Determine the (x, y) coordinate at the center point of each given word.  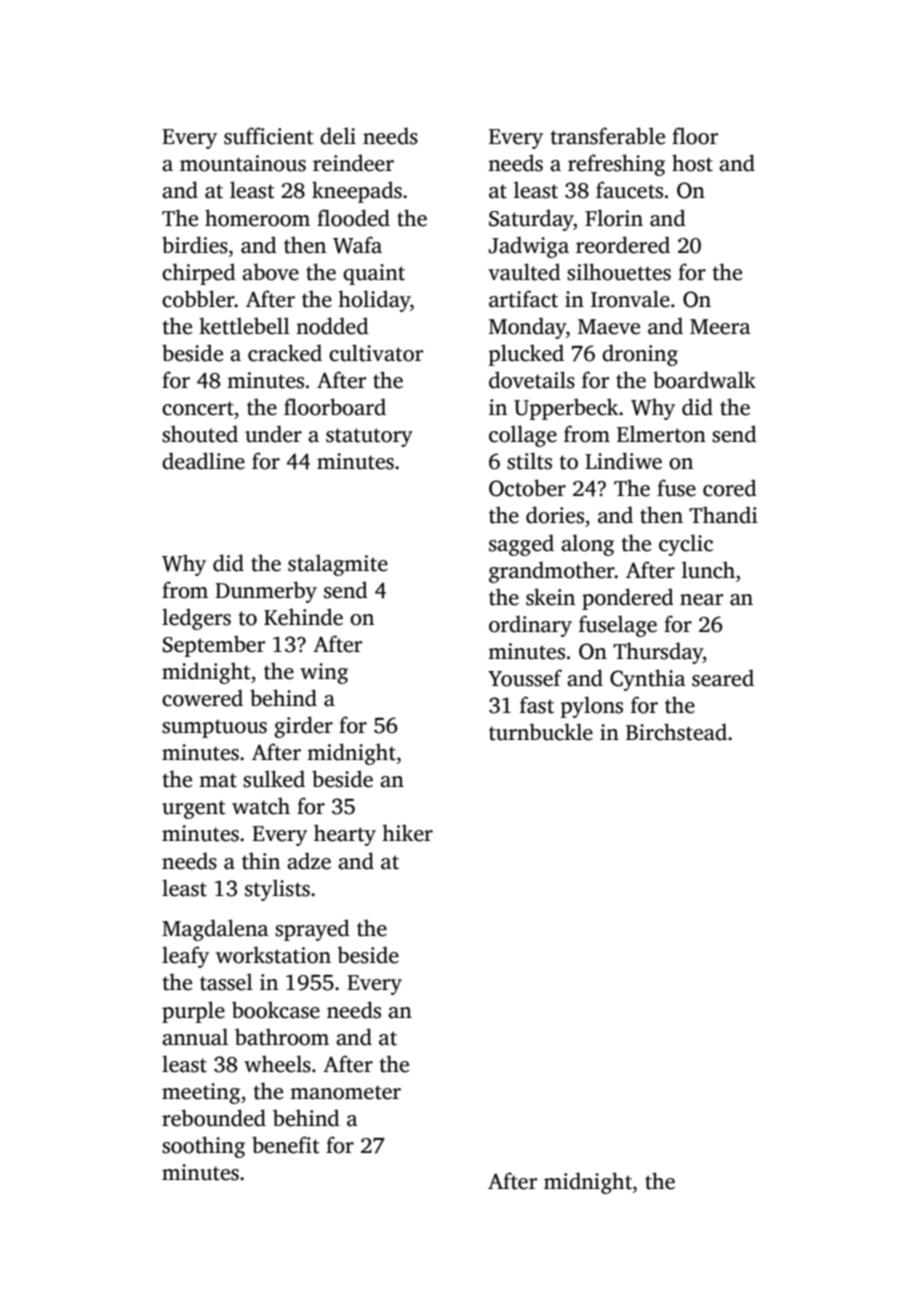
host (692, 163)
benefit (286, 1145)
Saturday (531, 220)
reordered (623, 245)
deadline (203, 461)
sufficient (269, 136)
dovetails (532, 380)
